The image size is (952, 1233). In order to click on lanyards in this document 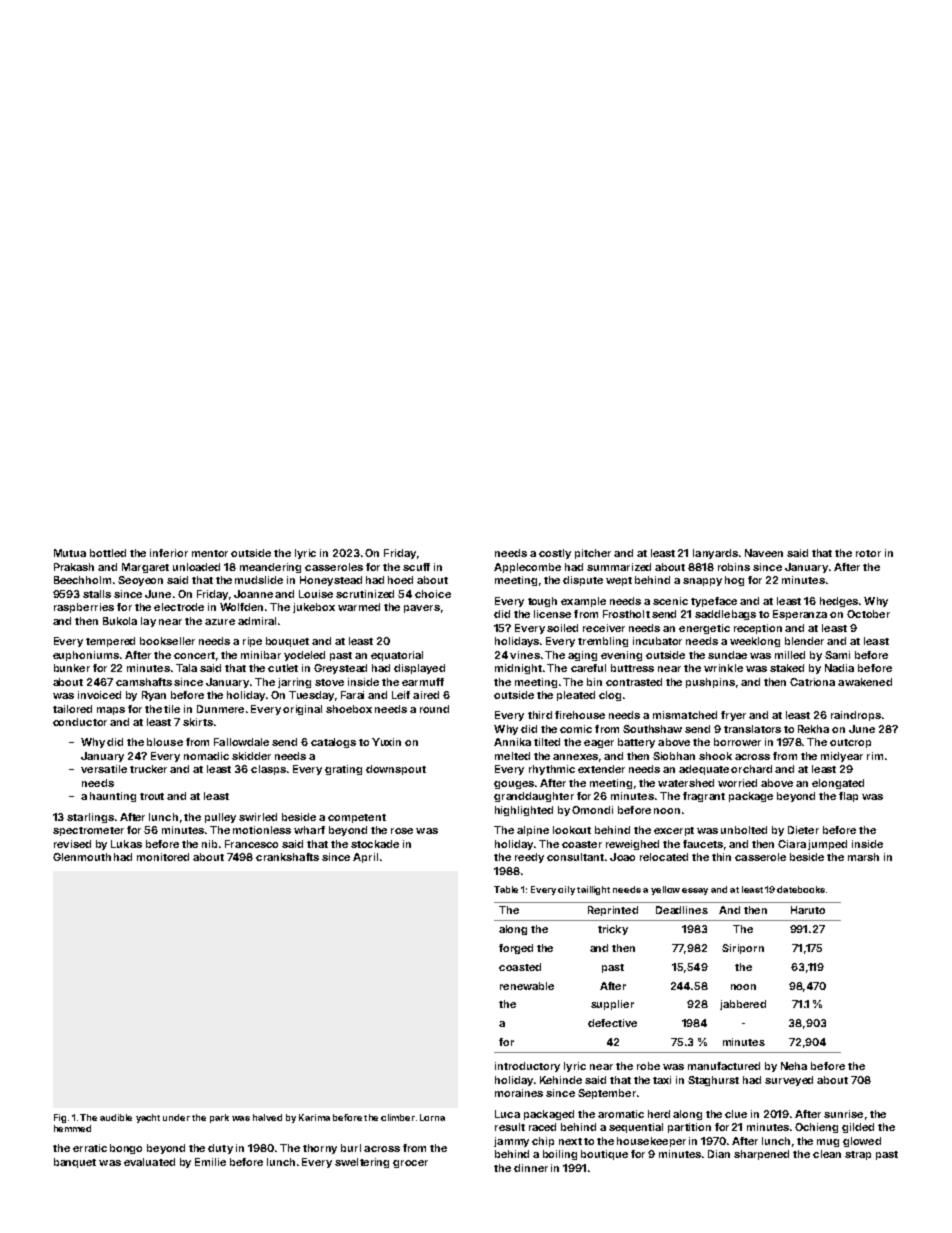, I will do `click(715, 554)`.
